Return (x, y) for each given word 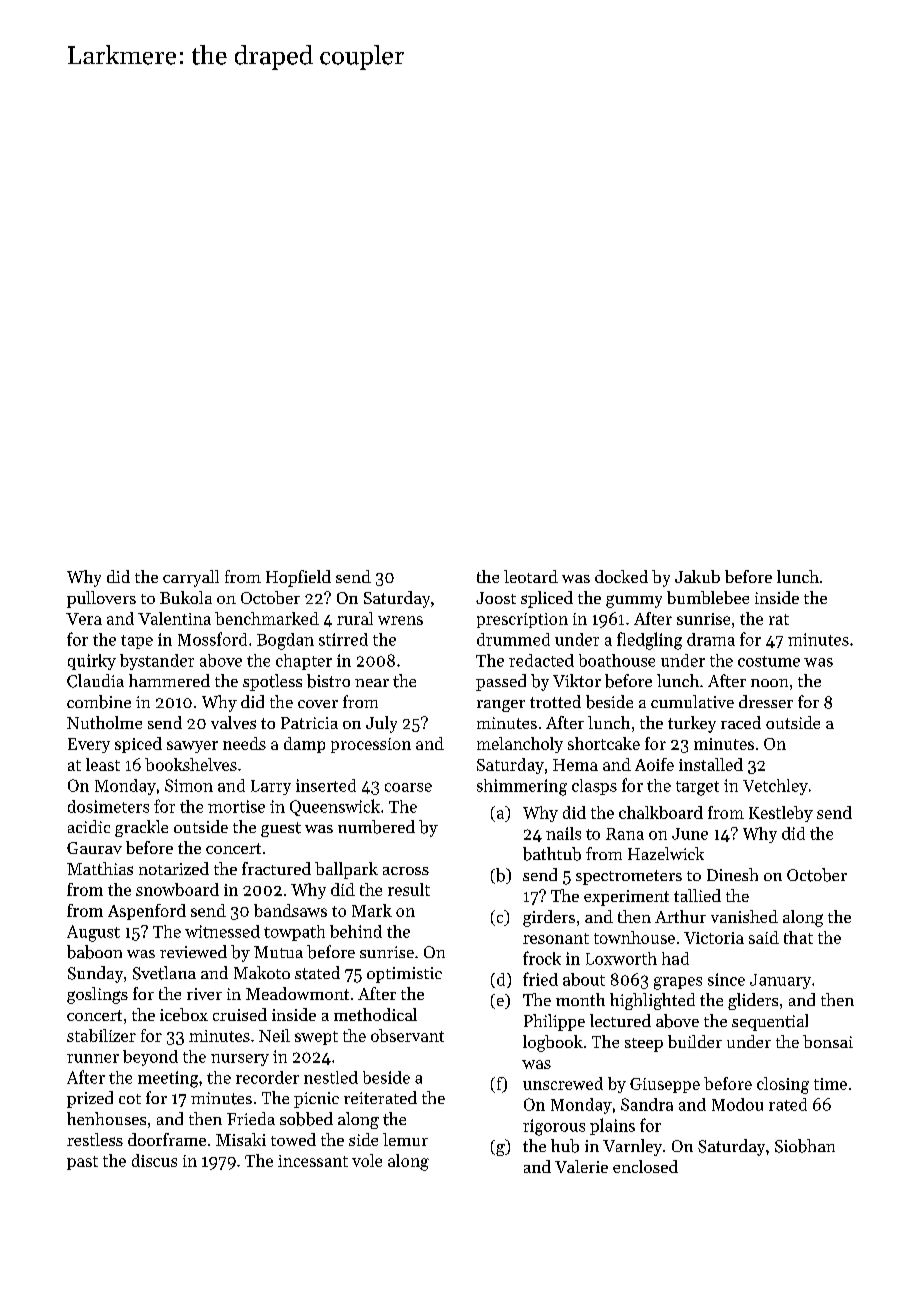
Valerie (581, 1166)
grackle (141, 828)
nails (563, 833)
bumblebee (708, 597)
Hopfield (298, 578)
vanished (744, 916)
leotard (531, 576)
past (82, 1163)
